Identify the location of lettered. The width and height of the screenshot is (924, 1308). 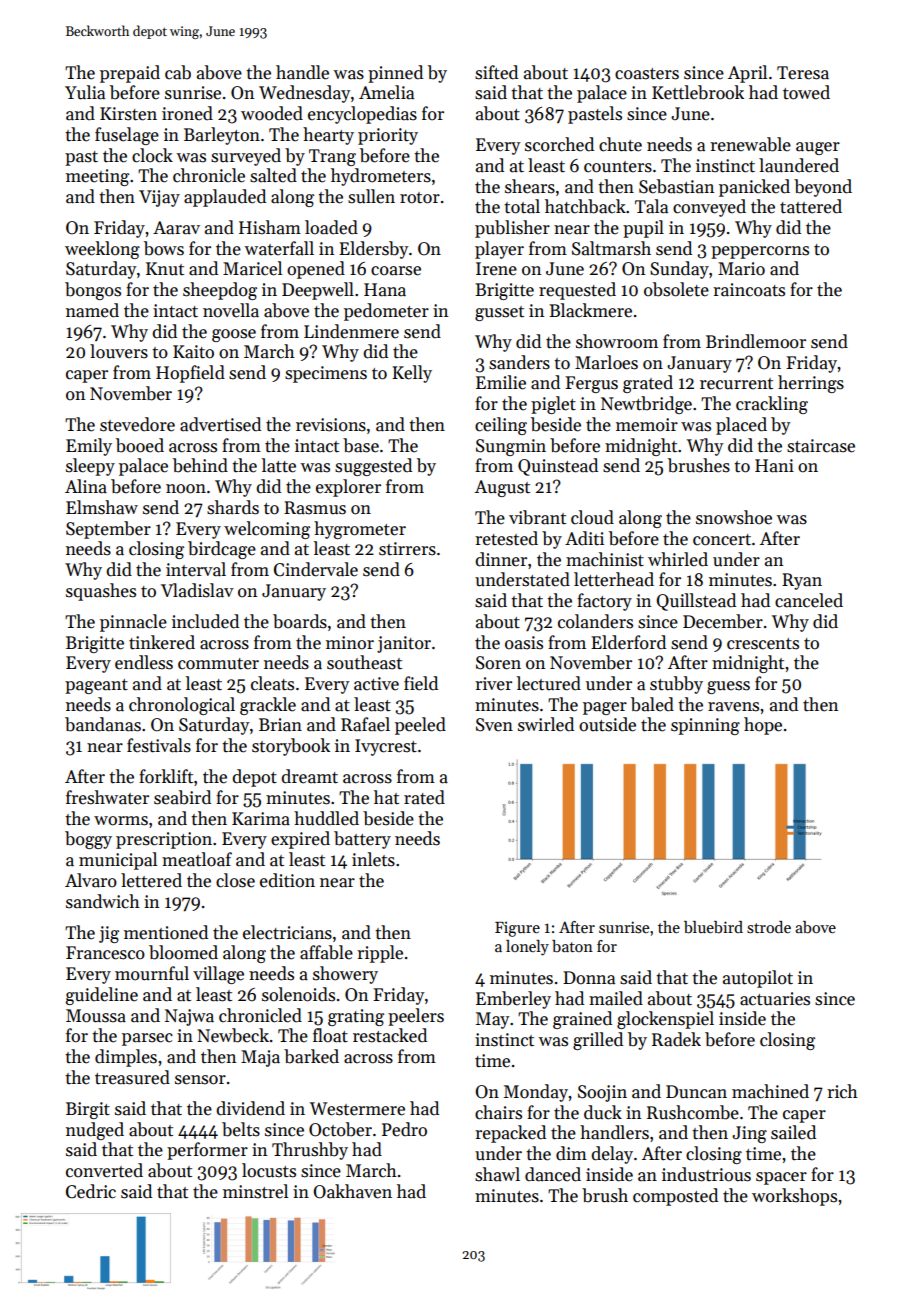
(151, 880).
